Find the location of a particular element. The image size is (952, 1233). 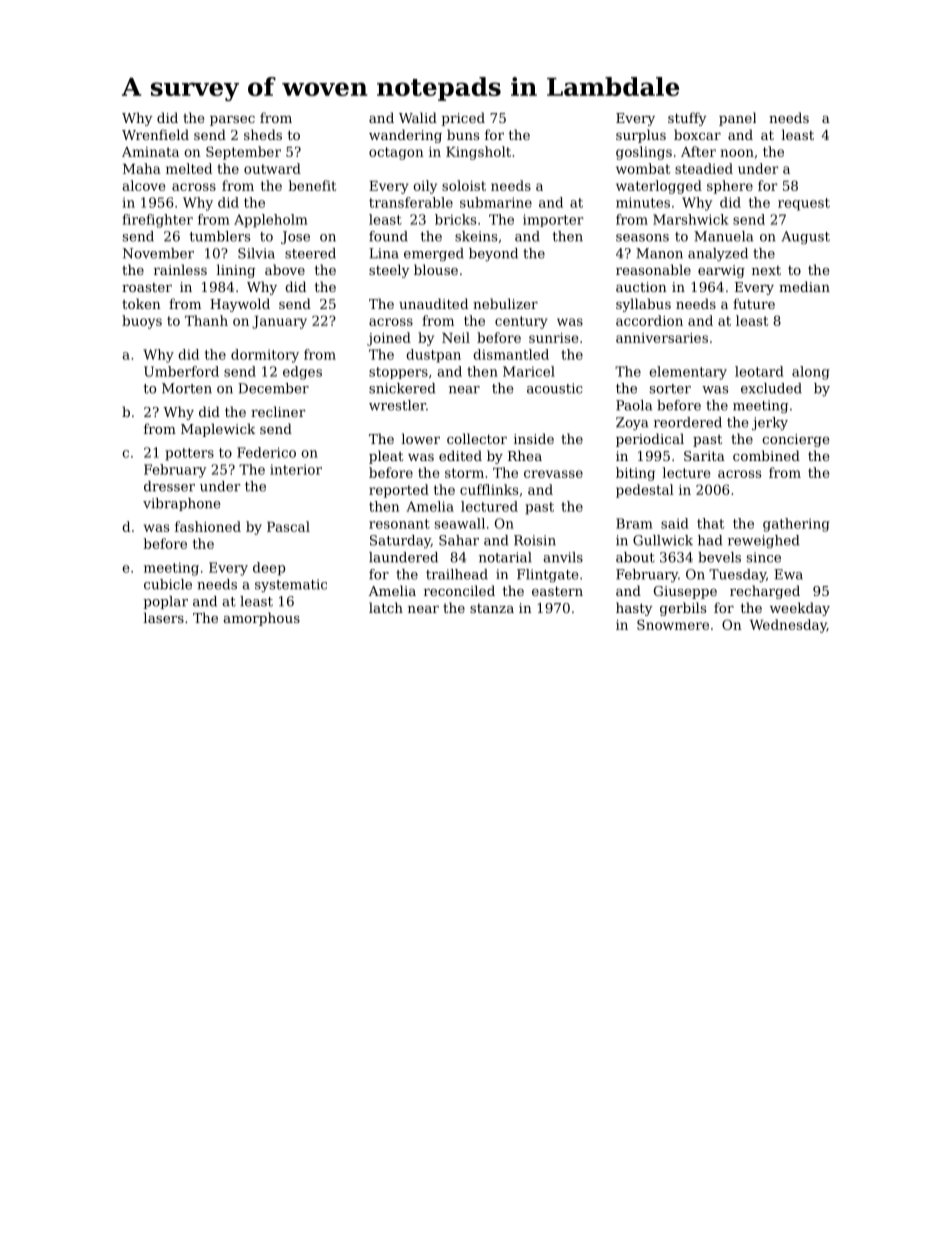

recliner is located at coordinates (278, 411).
